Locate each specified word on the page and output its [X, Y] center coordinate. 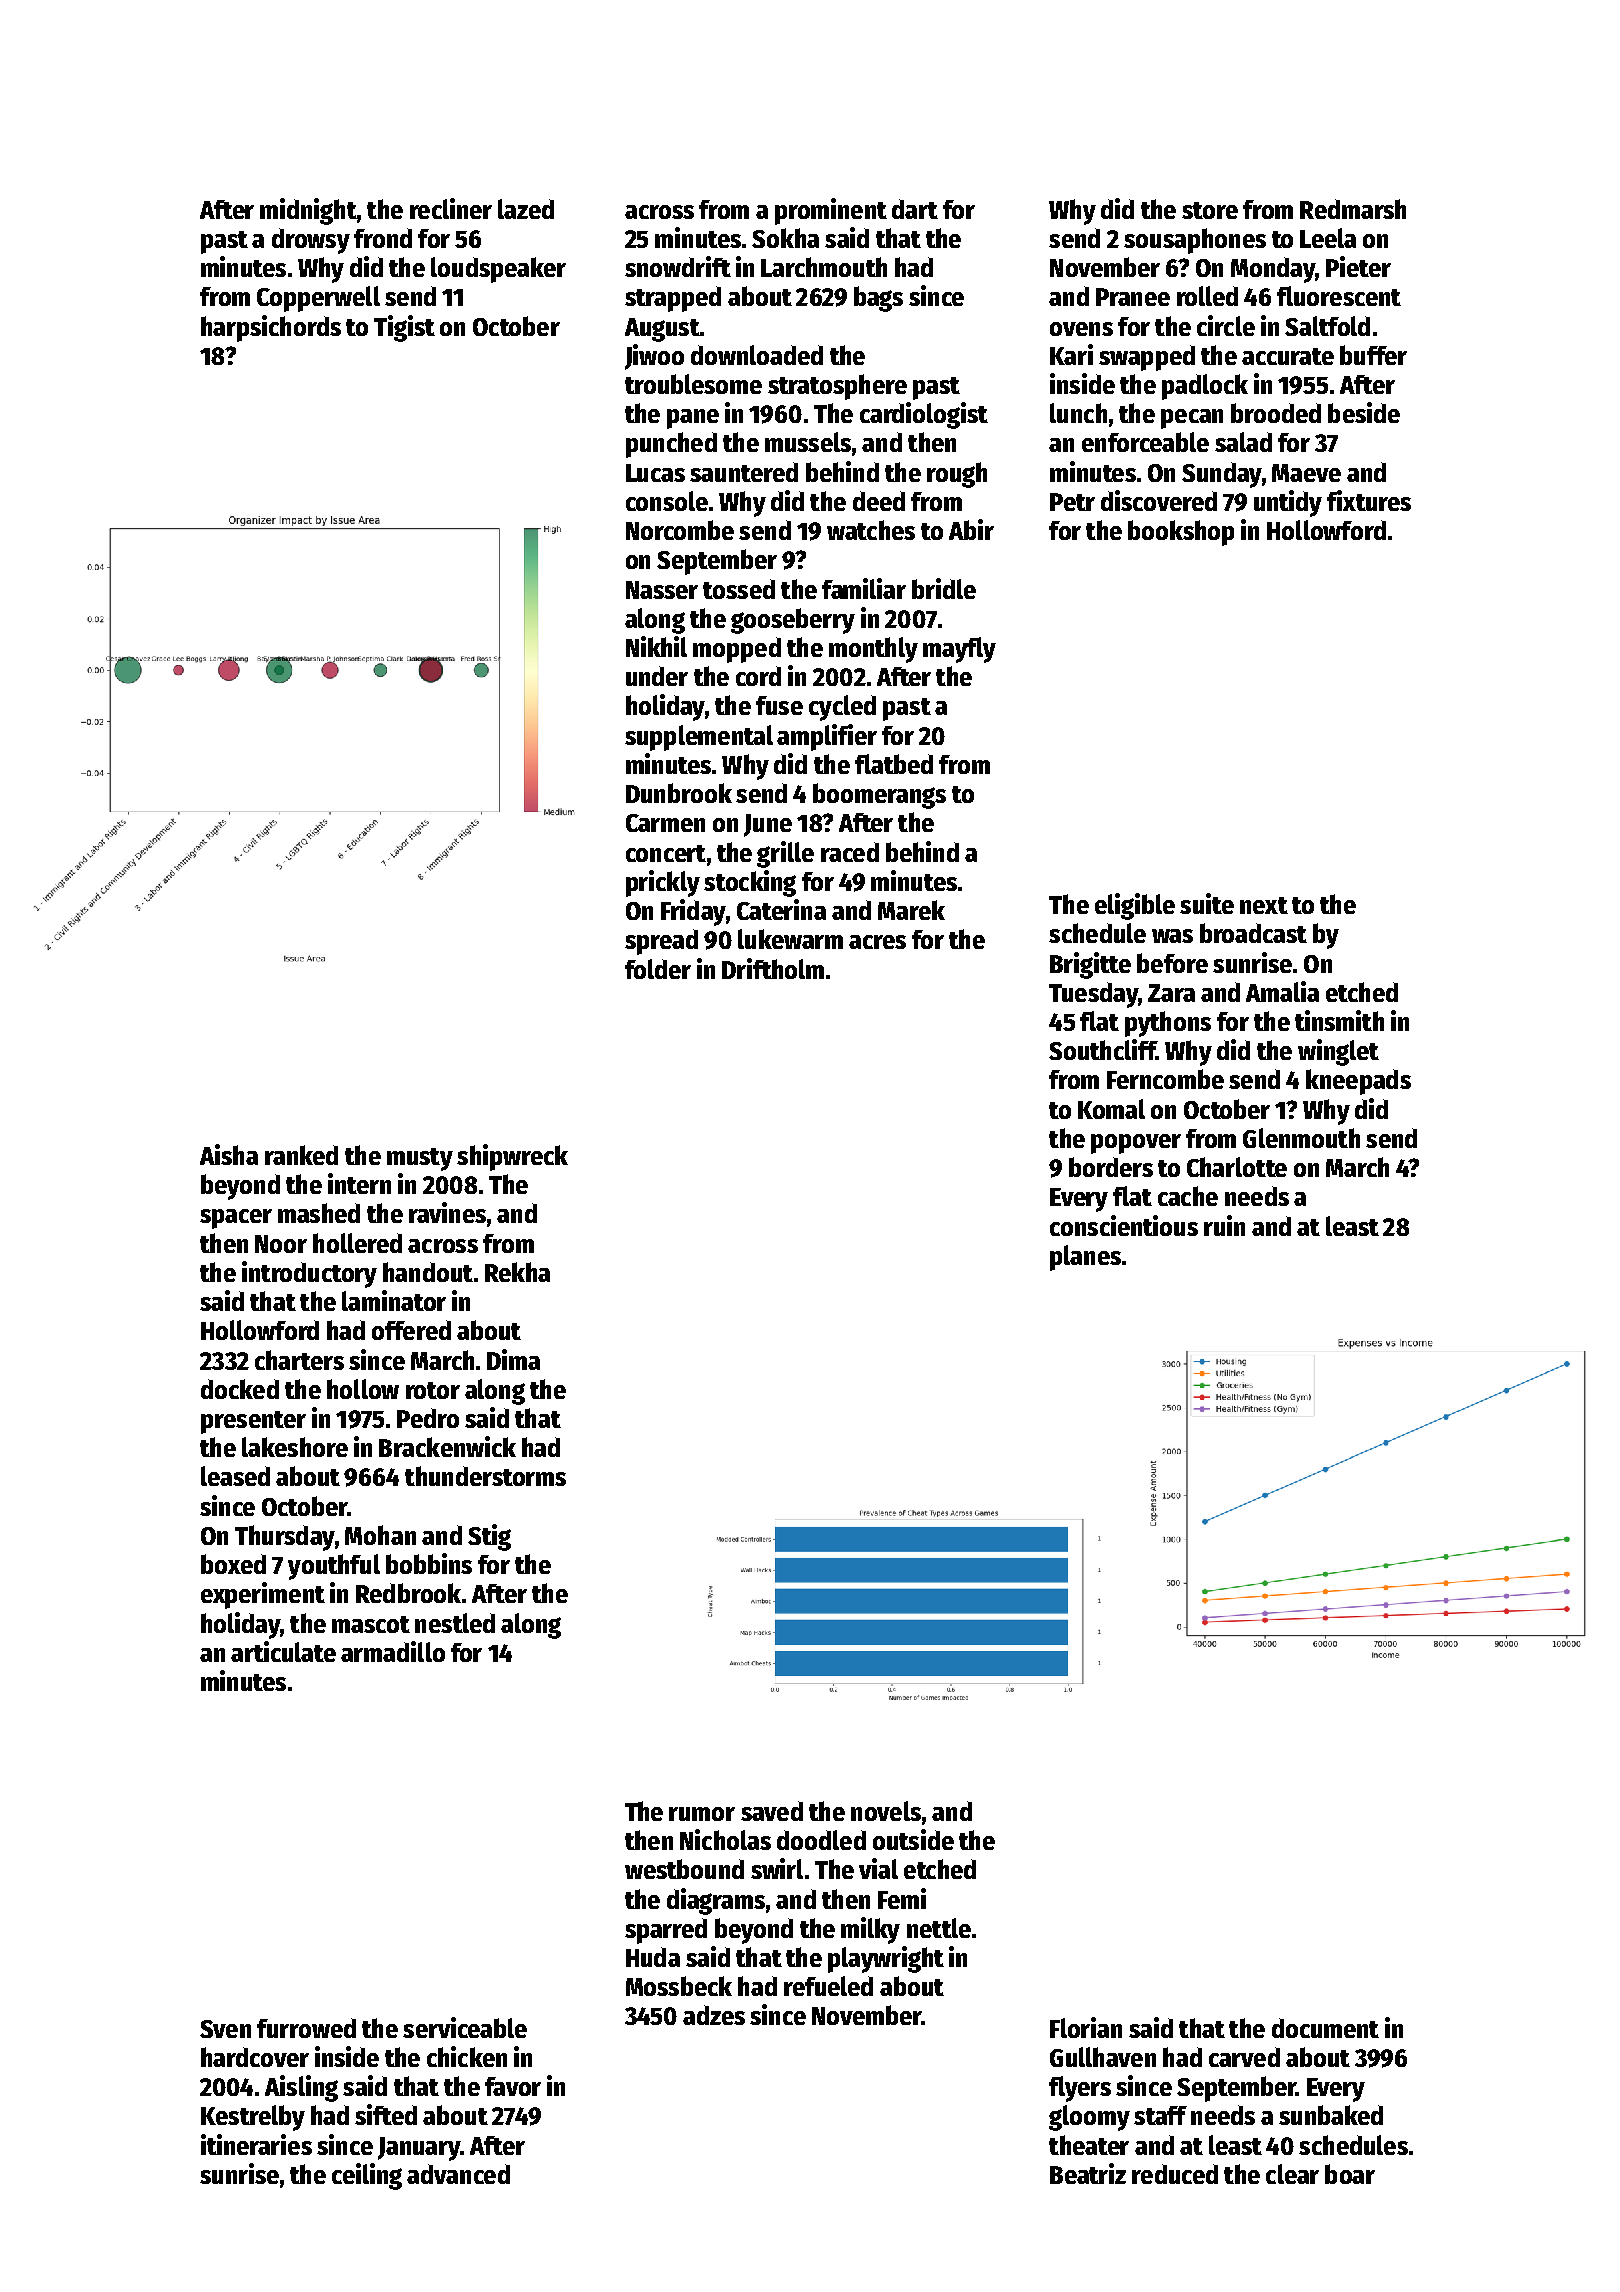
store [1210, 210]
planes [1085, 1258]
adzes [714, 2015]
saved [772, 1811]
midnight [308, 211]
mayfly [959, 650]
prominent [831, 211]
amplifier [827, 737]
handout [428, 1272]
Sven [225, 2029]
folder [658, 969]
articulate [283, 1651]
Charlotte [1237, 1167]
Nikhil [656, 646]
